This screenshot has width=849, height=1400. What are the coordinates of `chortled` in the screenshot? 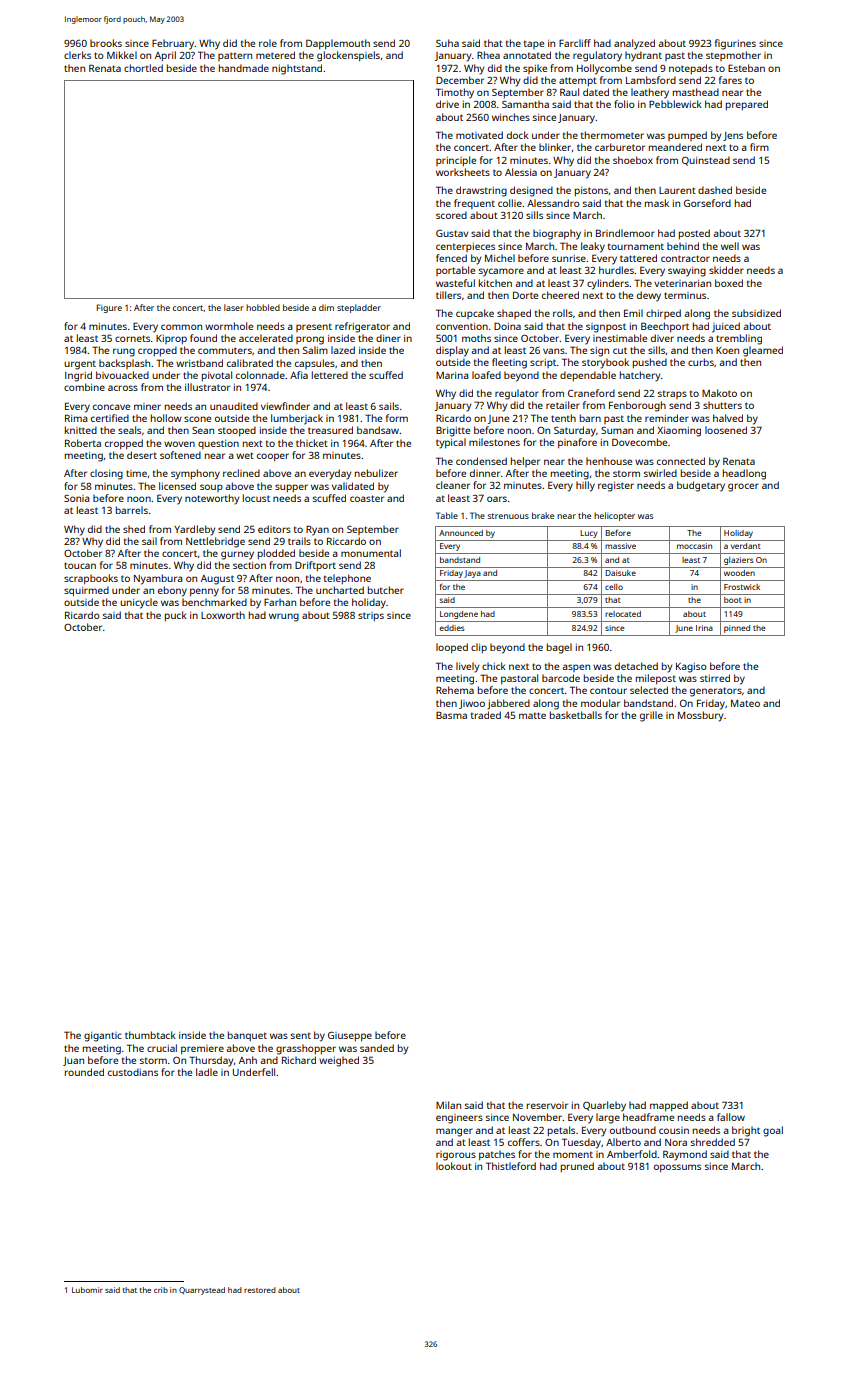 It's located at (143, 68).
